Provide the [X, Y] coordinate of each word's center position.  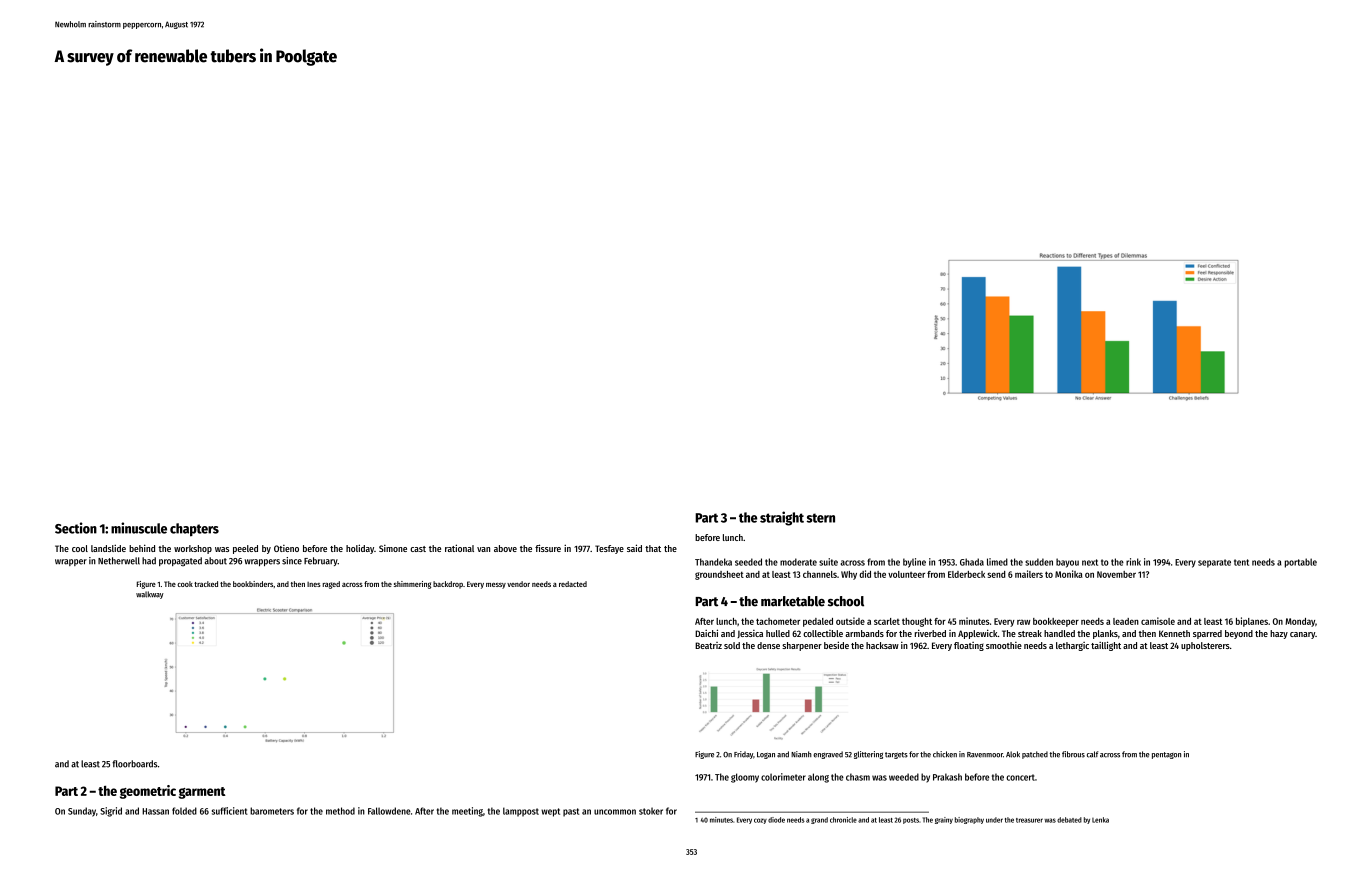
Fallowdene [389, 811]
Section [76, 528]
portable [1301, 563]
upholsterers [1205, 646]
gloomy [745, 778]
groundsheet [719, 575]
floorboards [135, 764]
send [996, 574]
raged [331, 585]
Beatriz [708, 645]
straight [782, 518]
